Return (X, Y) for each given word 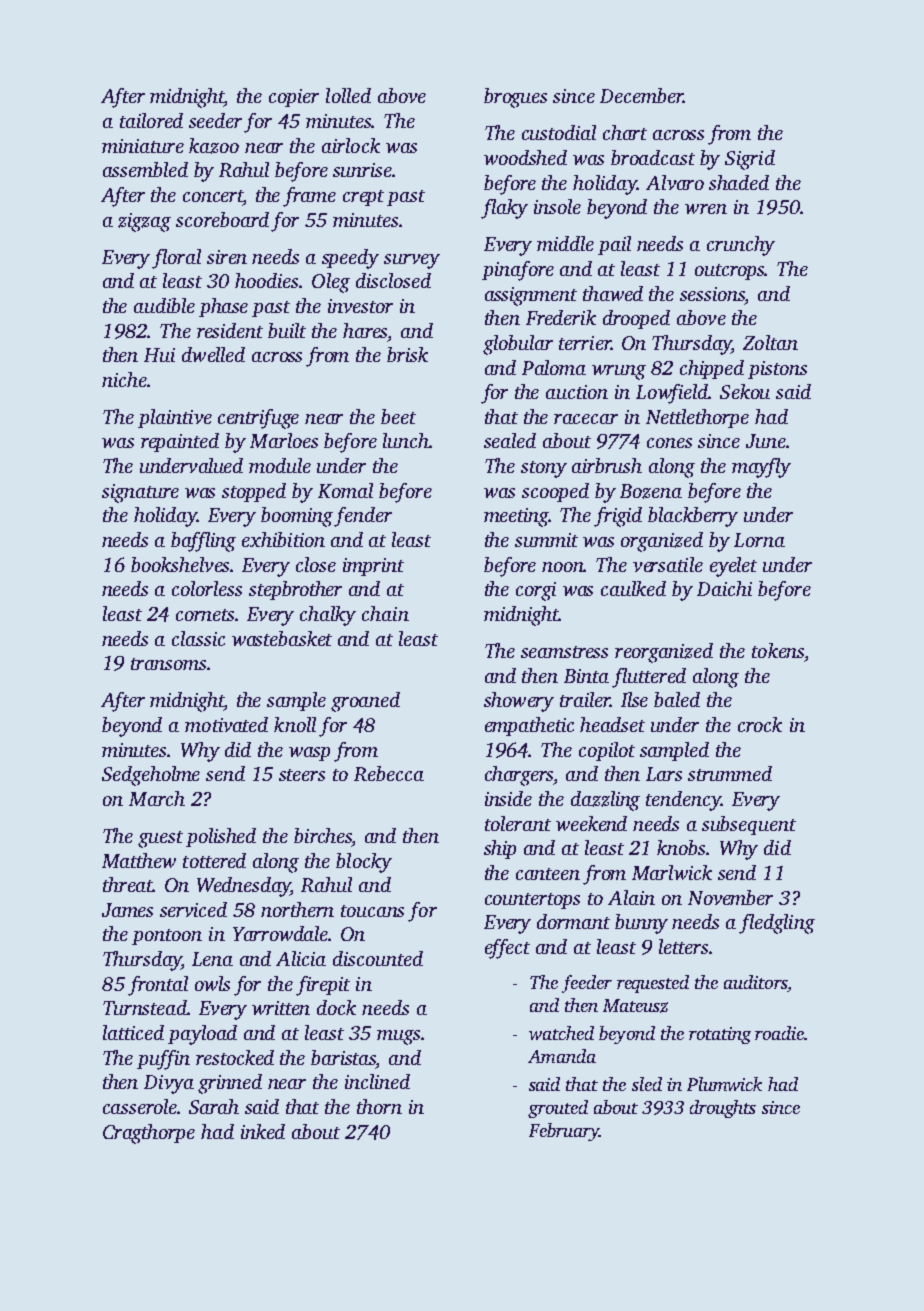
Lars (664, 774)
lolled (348, 95)
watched (561, 1033)
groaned (365, 702)
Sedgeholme (151, 776)
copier (294, 98)
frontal (158, 986)
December (642, 95)
